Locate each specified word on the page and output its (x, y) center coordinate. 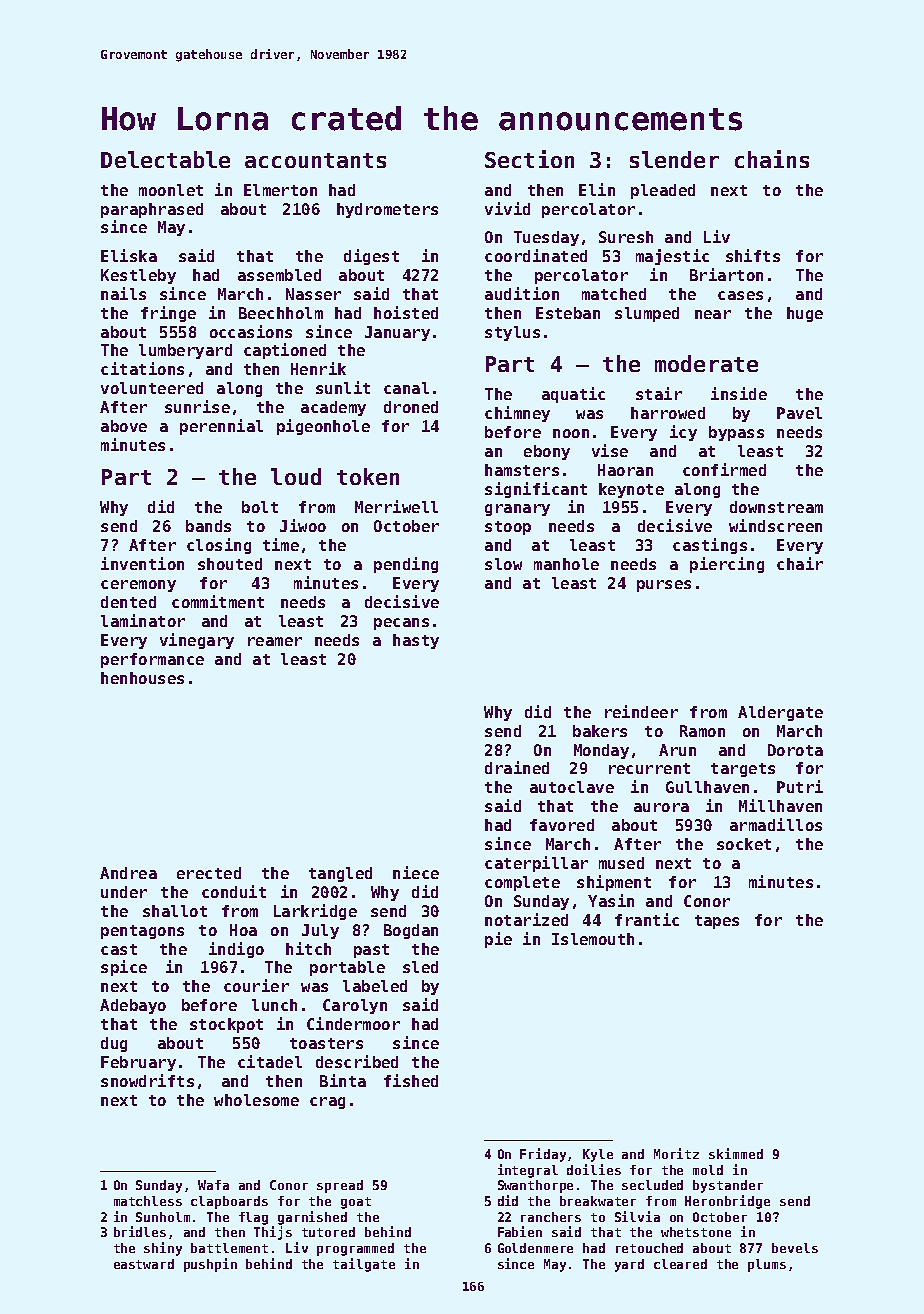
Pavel (799, 413)
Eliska (129, 255)
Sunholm (163, 1217)
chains (772, 159)
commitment (218, 601)
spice (124, 968)
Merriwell (396, 506)
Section (529, 159)
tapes (717, 922)
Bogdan (411, 931)
